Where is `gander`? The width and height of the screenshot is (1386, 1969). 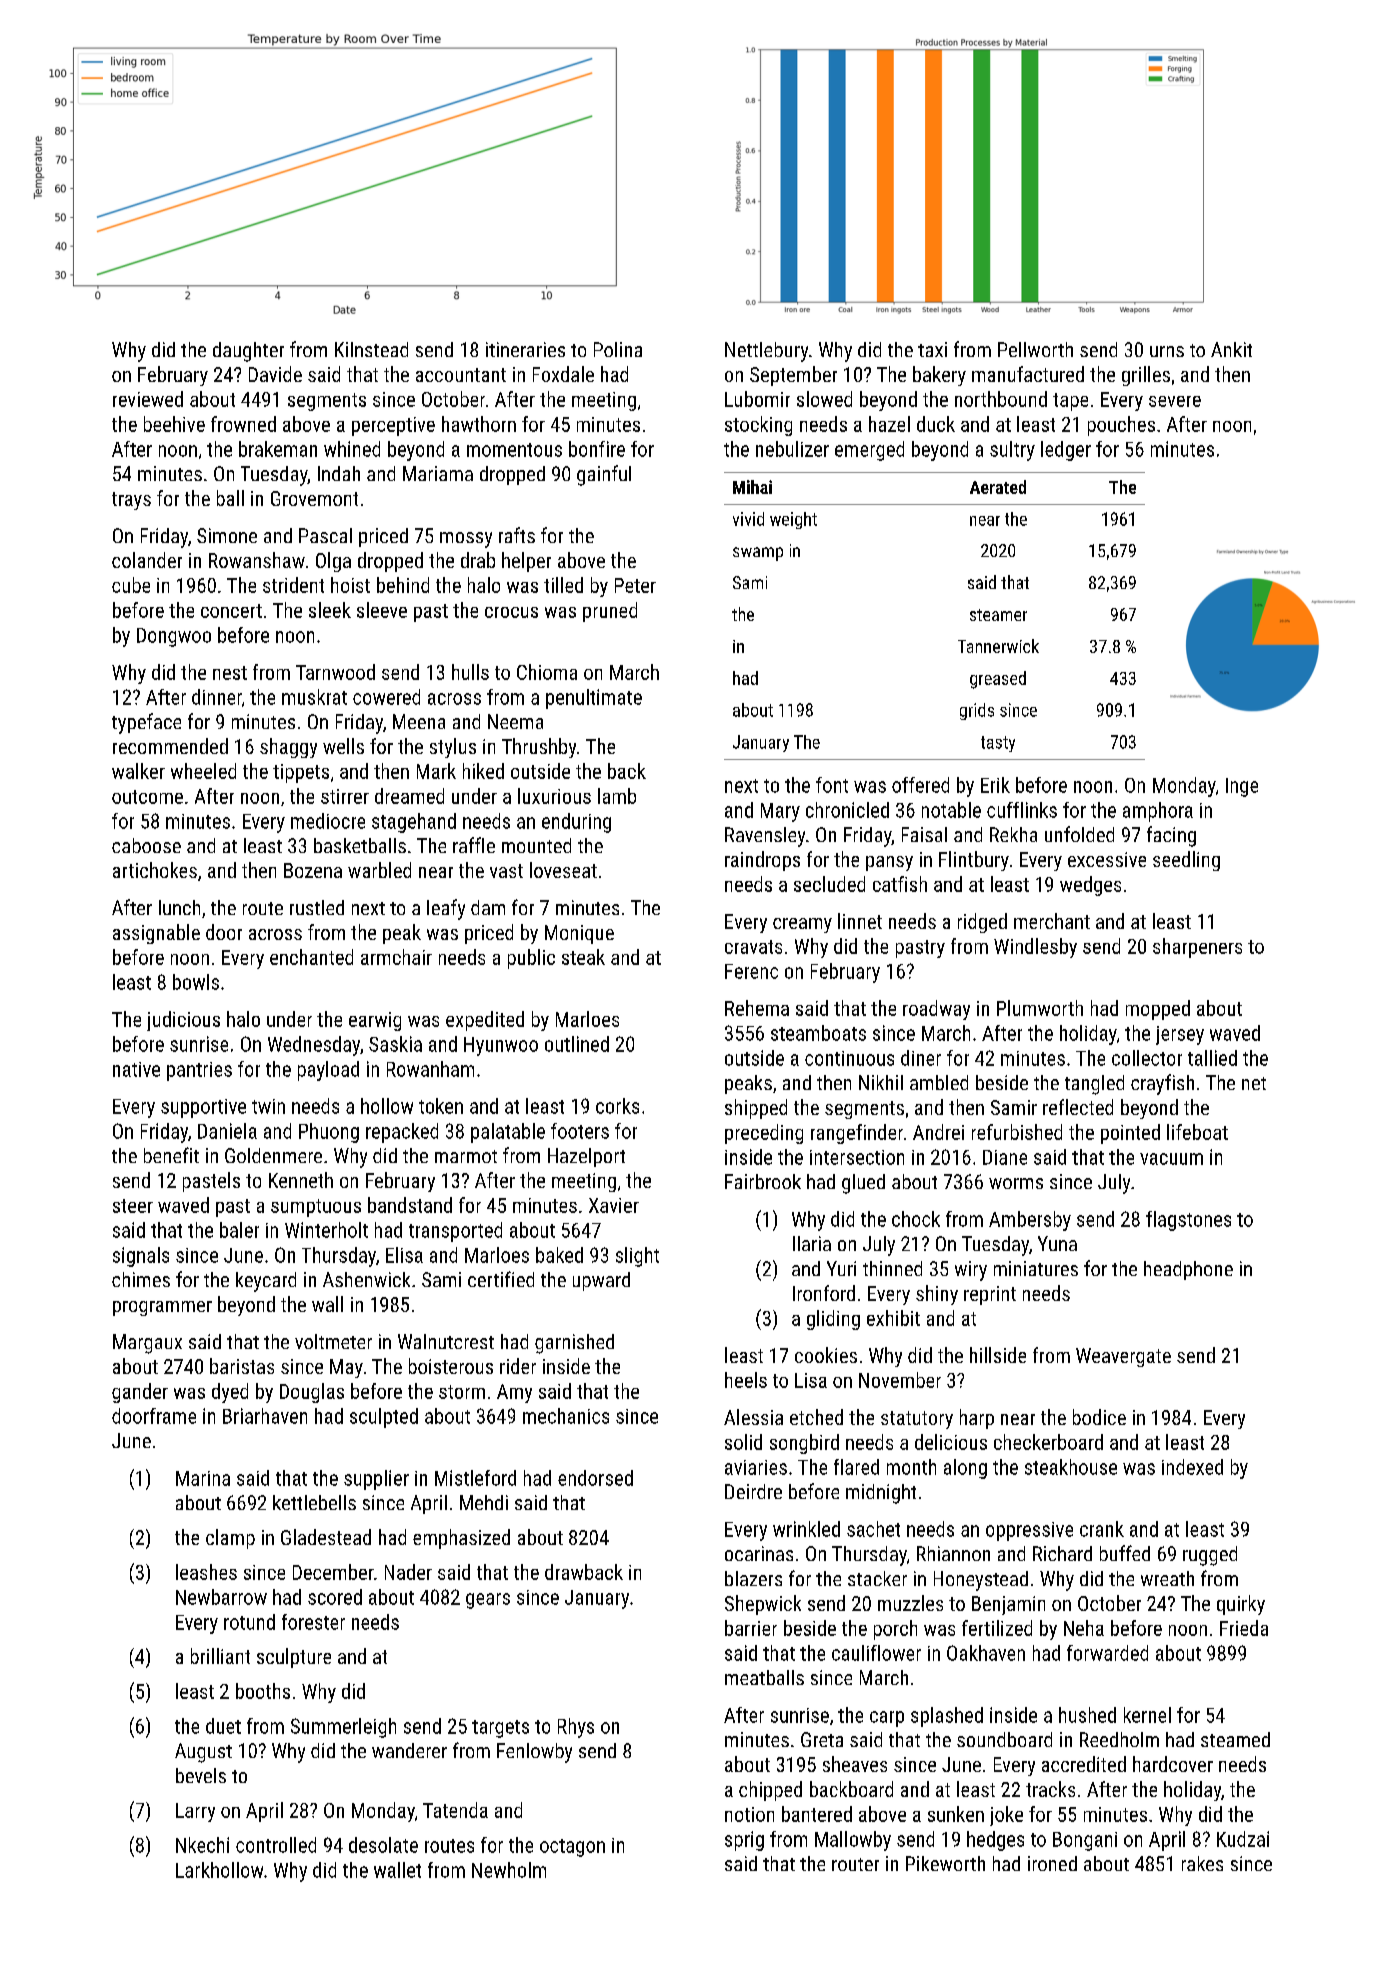 gander is located at coordinates (140, 1393).
